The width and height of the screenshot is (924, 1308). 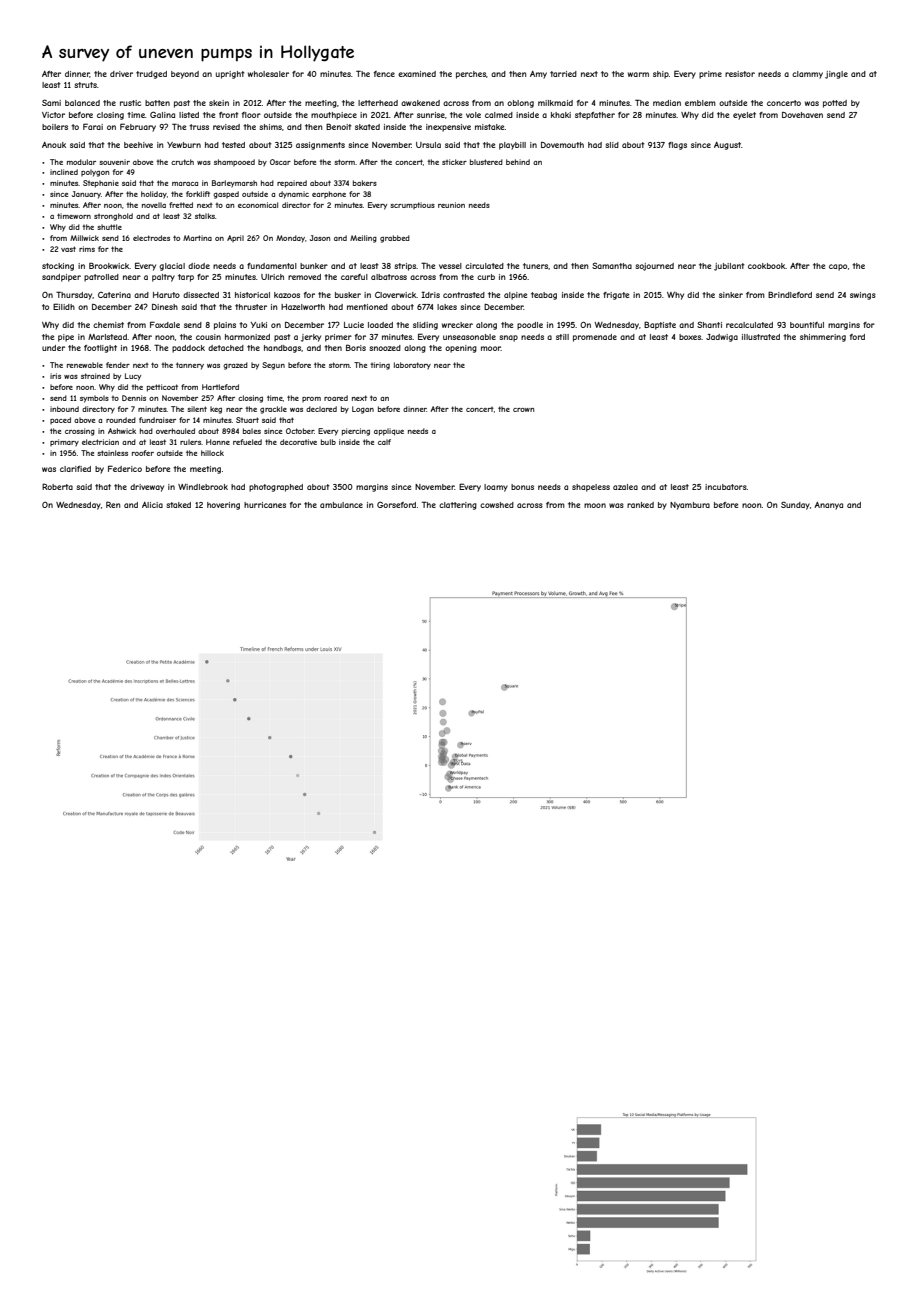 I want to click on cowshed, so click(x=497, y=505).
